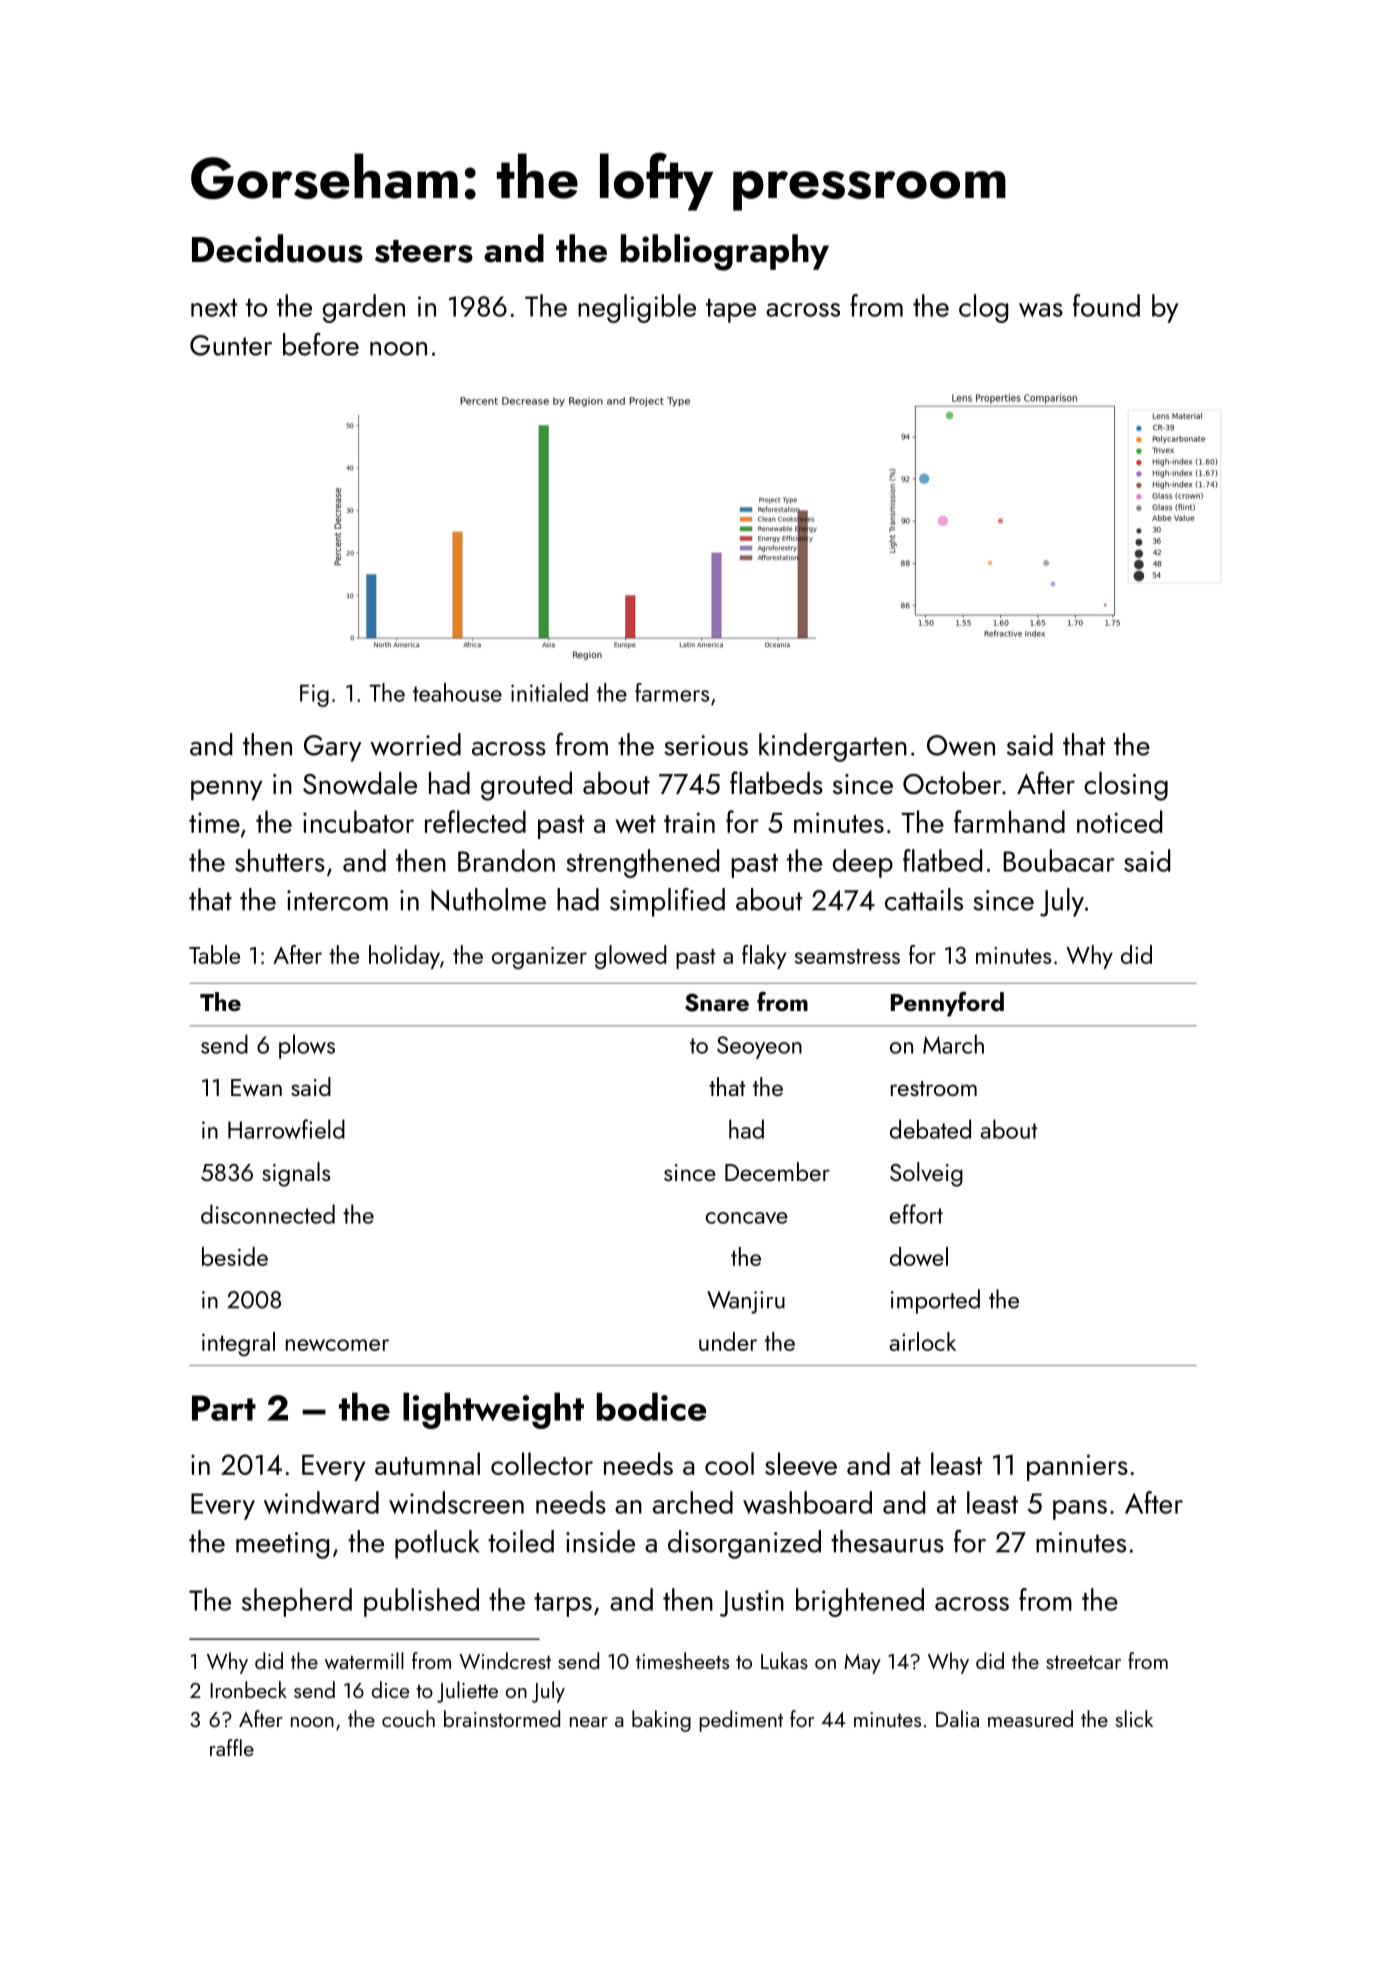  What do you see at coordinates (1059, 860) in the document?
I see `Boubacar` at bounding box center [1059, 860].
